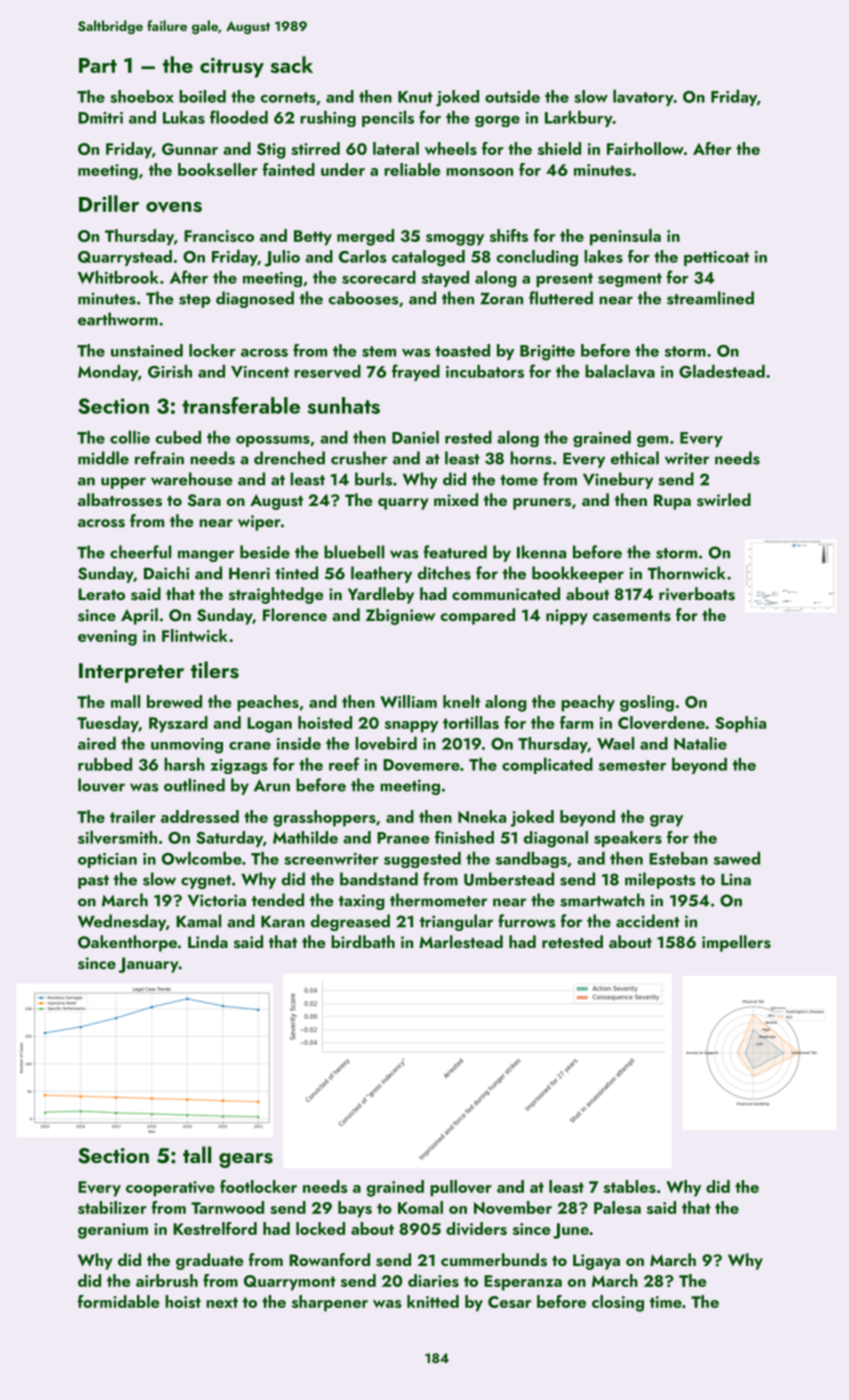 This screenshot has width=849, height=1400. Describe the element at coordinates (142, 96) in the screenshot. I see `shoebox` at that location.
